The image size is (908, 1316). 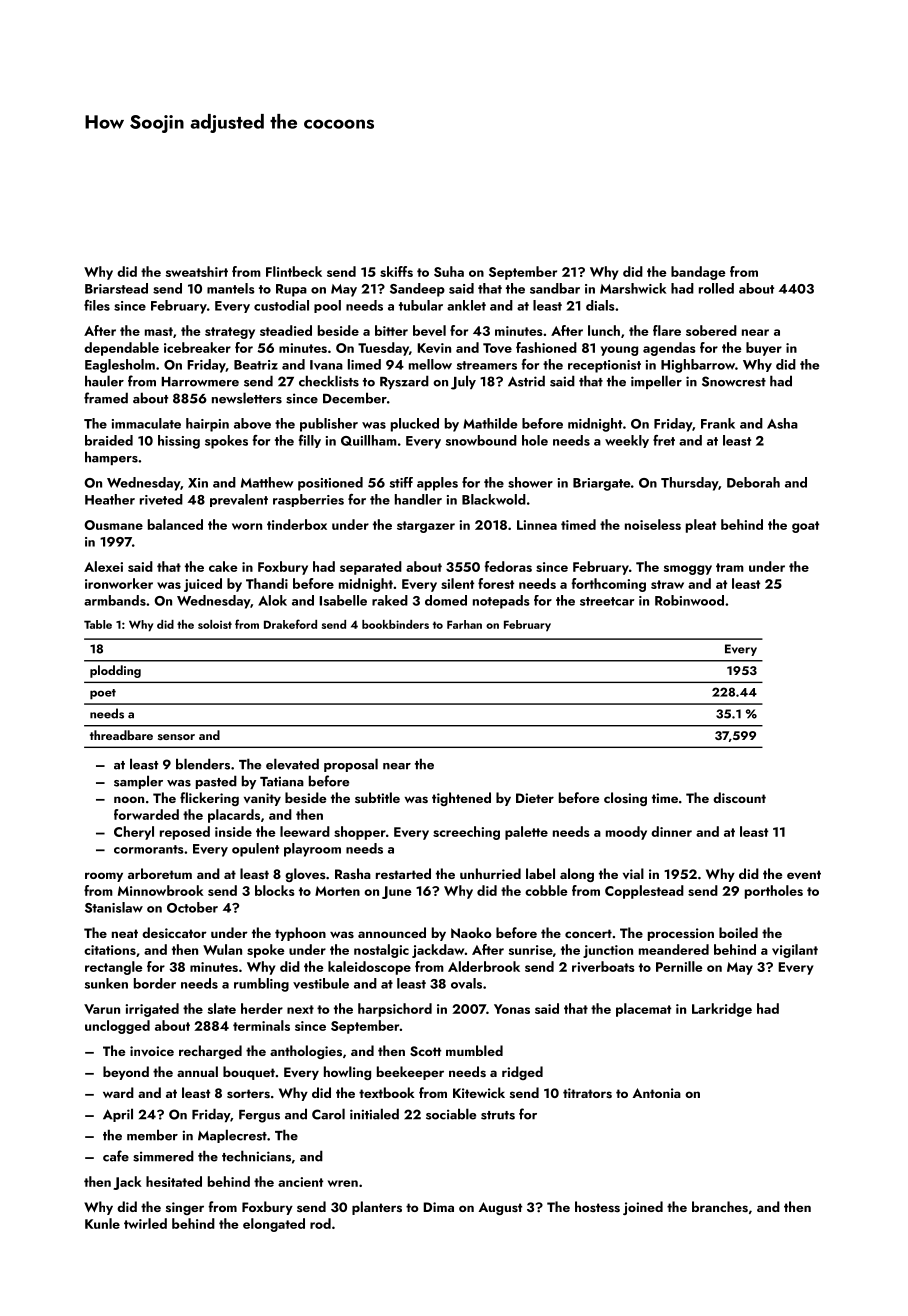 I want to click on lunch, so click(x=604, y=330).
